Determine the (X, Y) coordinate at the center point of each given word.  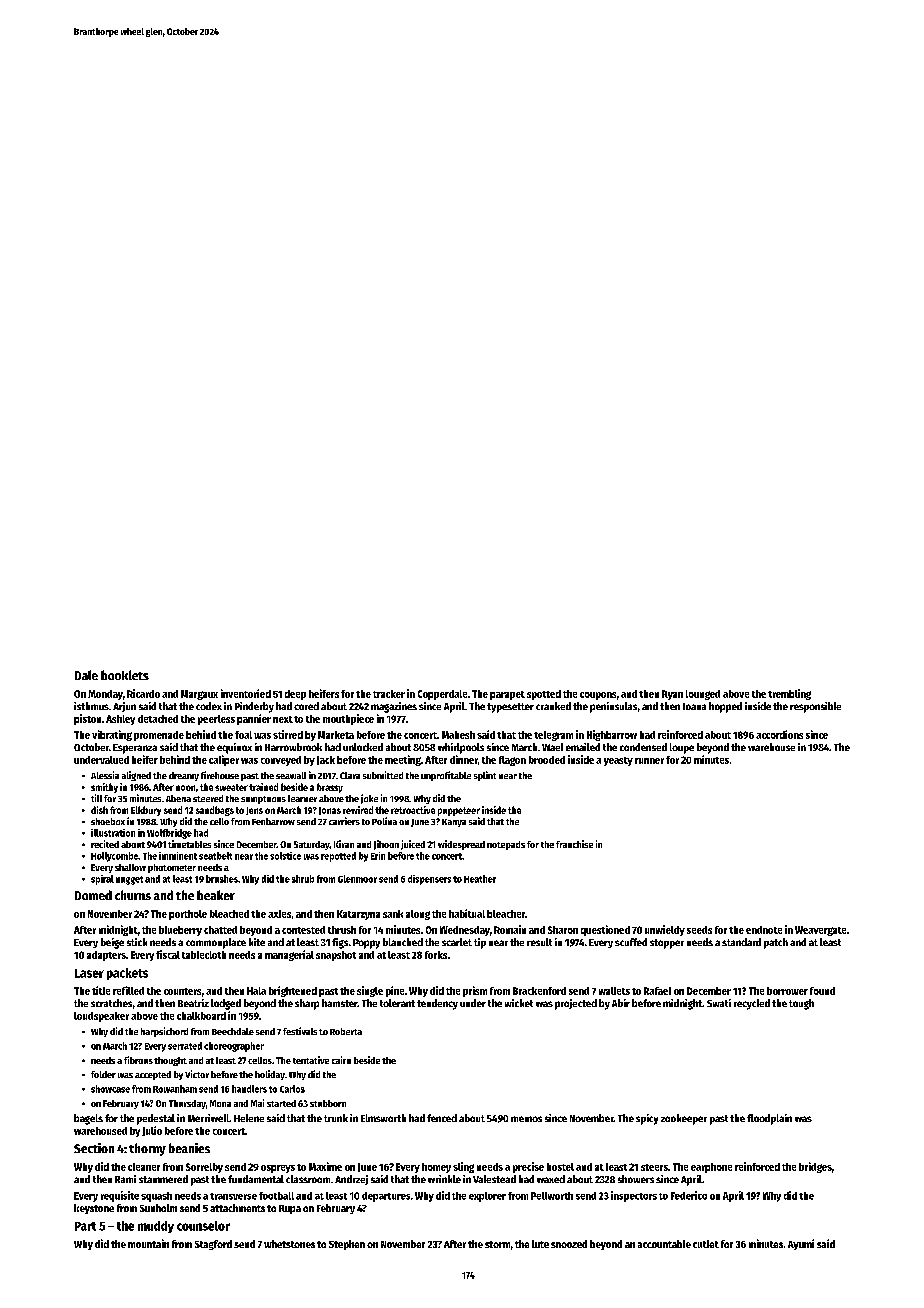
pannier (254, 719)
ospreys (278, 1169)
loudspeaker (101, 1017)
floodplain (769, 1119)
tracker (389, 694)
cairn (341, 1060)
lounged (703, 695)
